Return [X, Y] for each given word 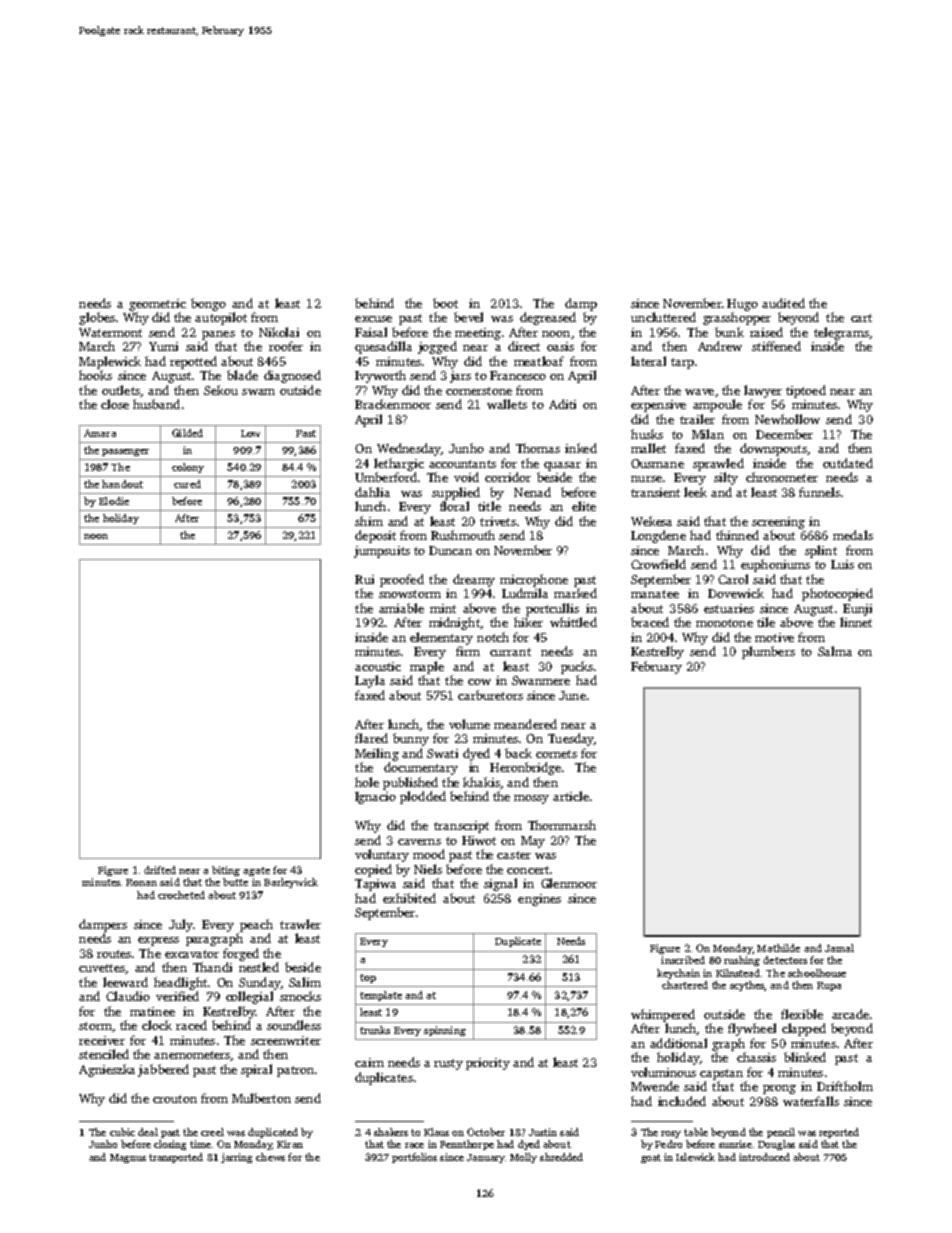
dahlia [372, 492]
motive [774, 637]
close [115, 404]
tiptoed [806, 391]
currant [510, 652]
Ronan [141, 882]
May [533, 842]
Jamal [839, 948]
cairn [369, 1062]
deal [148, 1132]
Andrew [720, 346]
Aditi [562, 404]
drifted [160, 870]
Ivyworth [380, 376]
